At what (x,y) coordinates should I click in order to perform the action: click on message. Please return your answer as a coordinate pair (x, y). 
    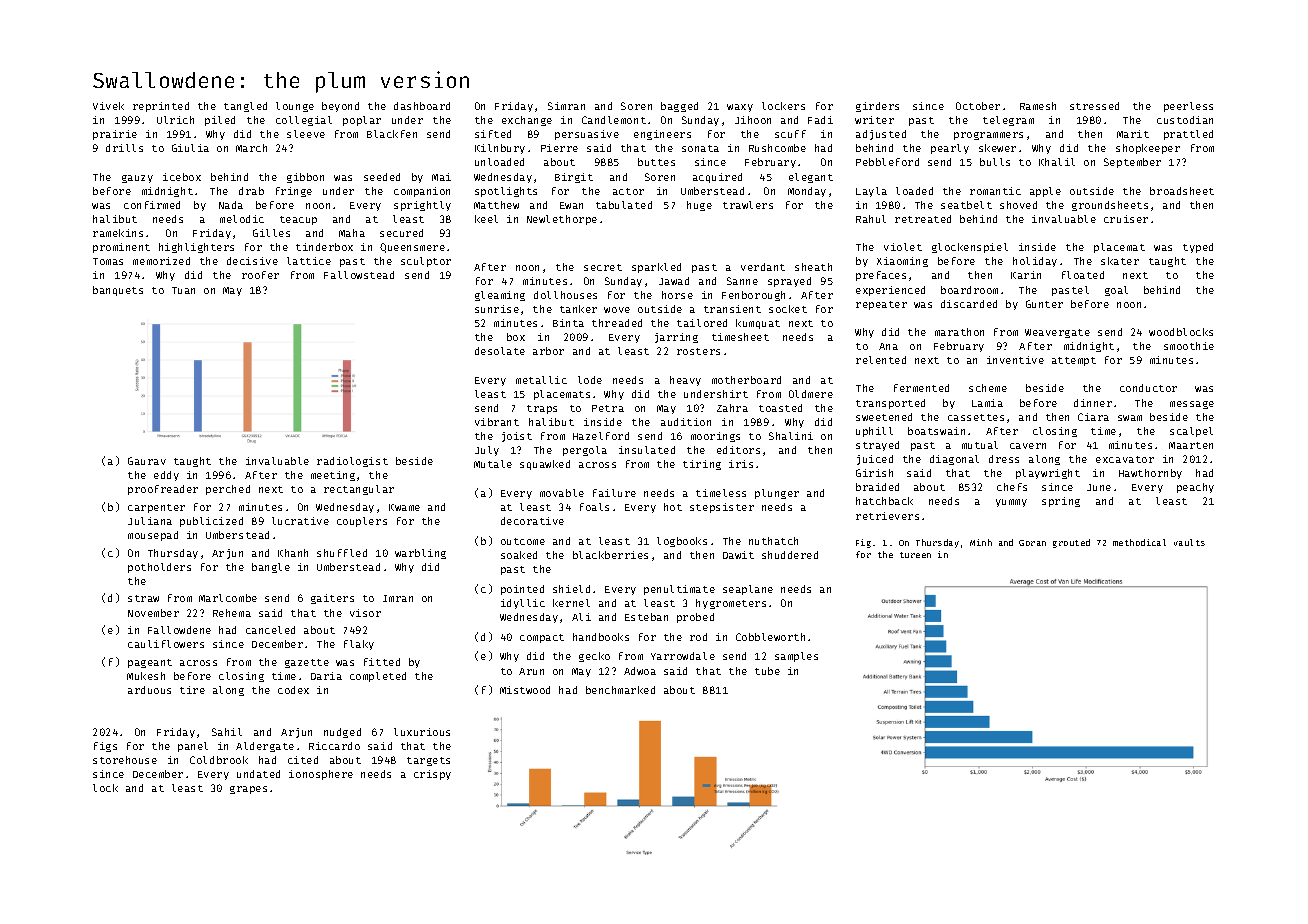
    Looking at the image, I should click on (1192, 405).
